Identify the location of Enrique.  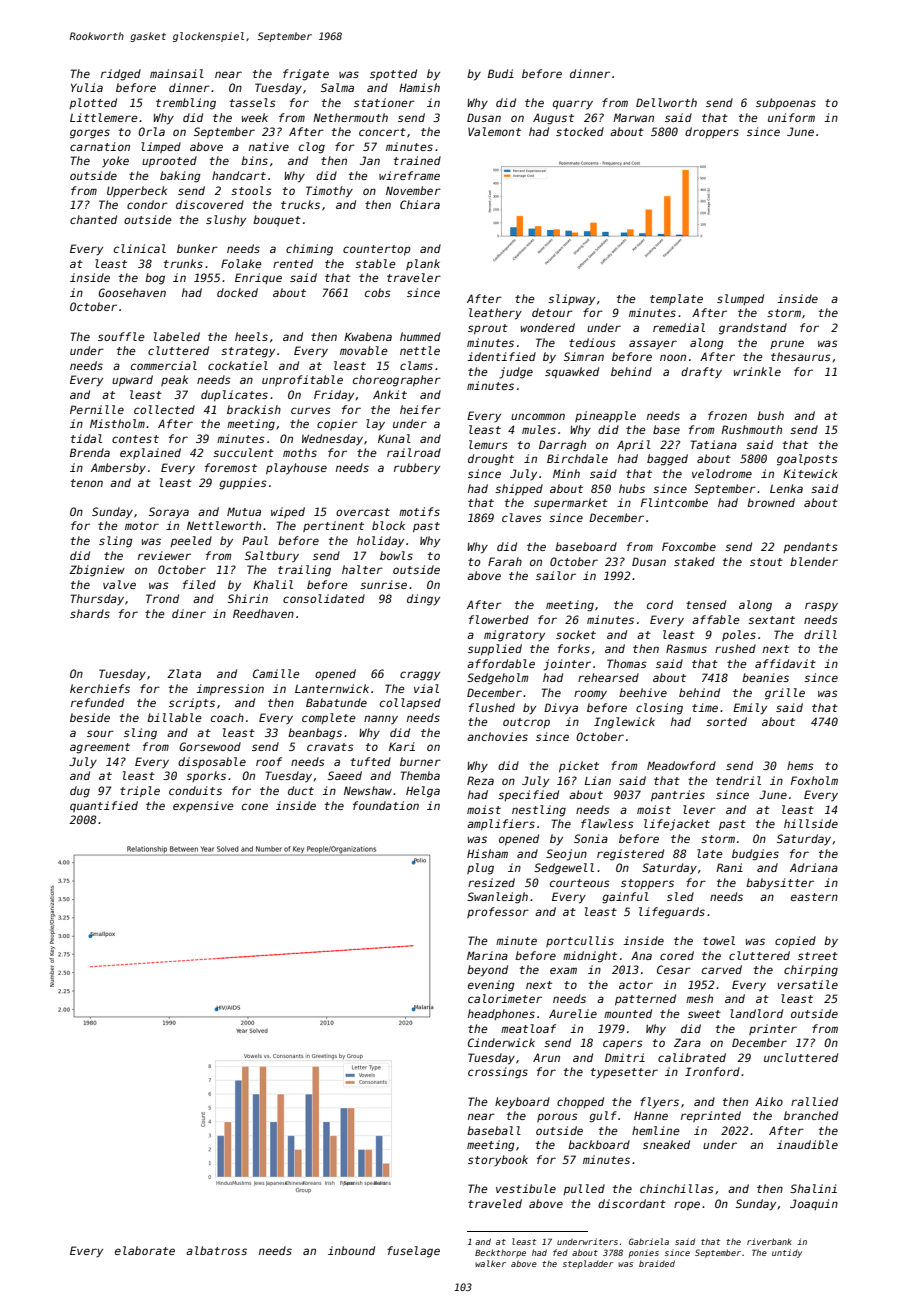
(258, 278).
